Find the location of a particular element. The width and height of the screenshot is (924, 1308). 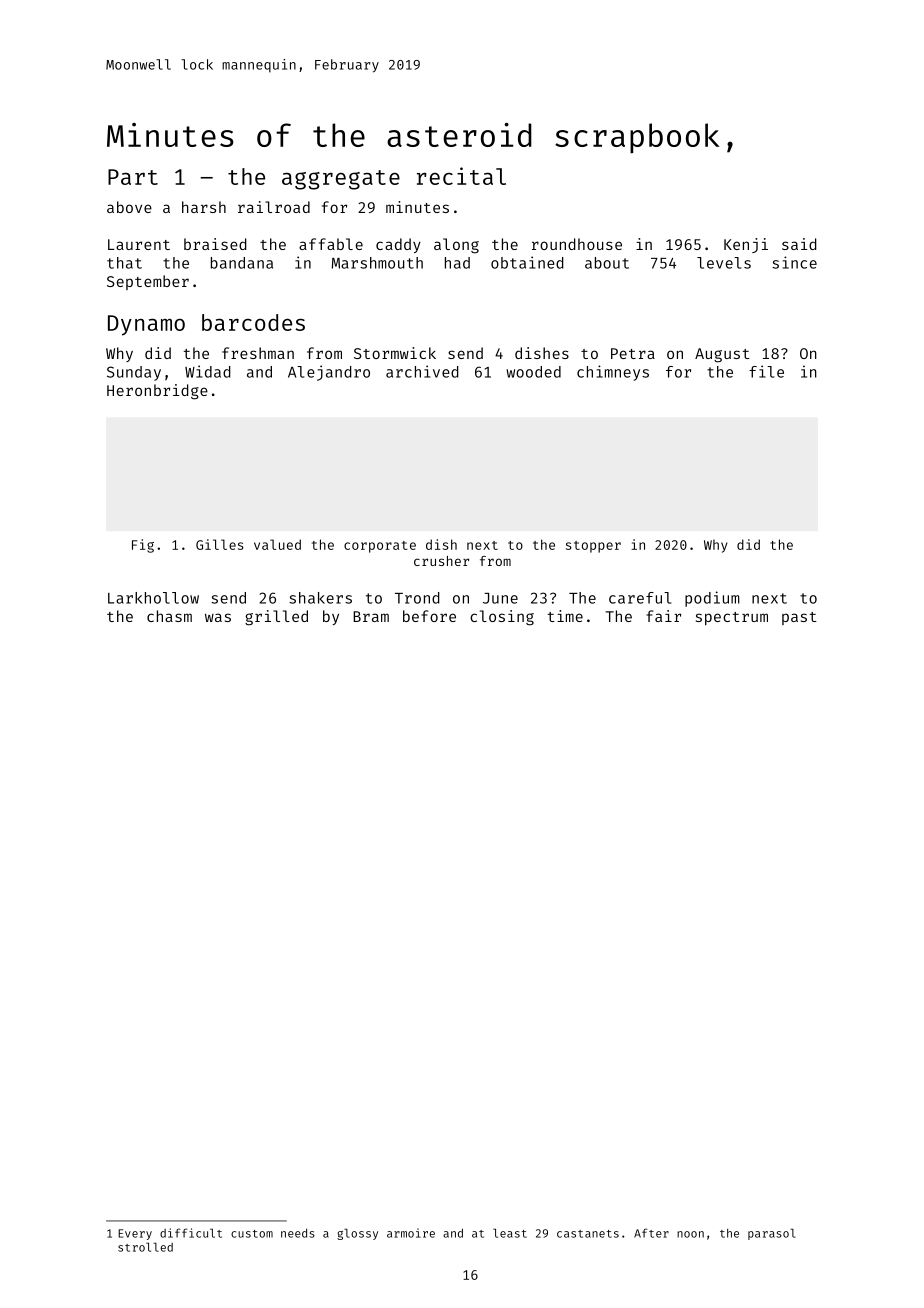

Gilles is located at coordinates (220, 544).
